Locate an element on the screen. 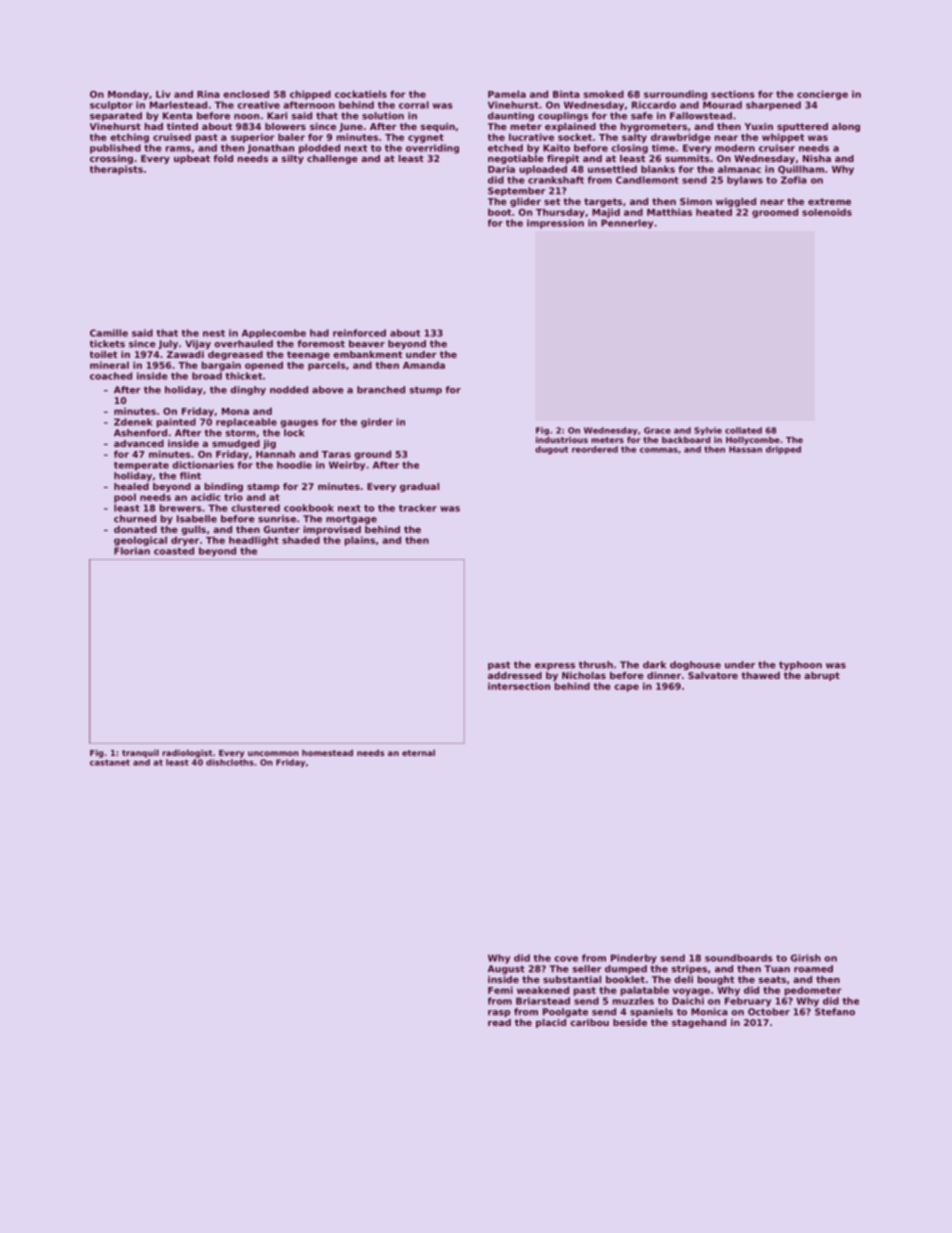 Image resolution: width=952 pixels, height=1233 pixels. rasp is located at coordinates (499, 1013).
